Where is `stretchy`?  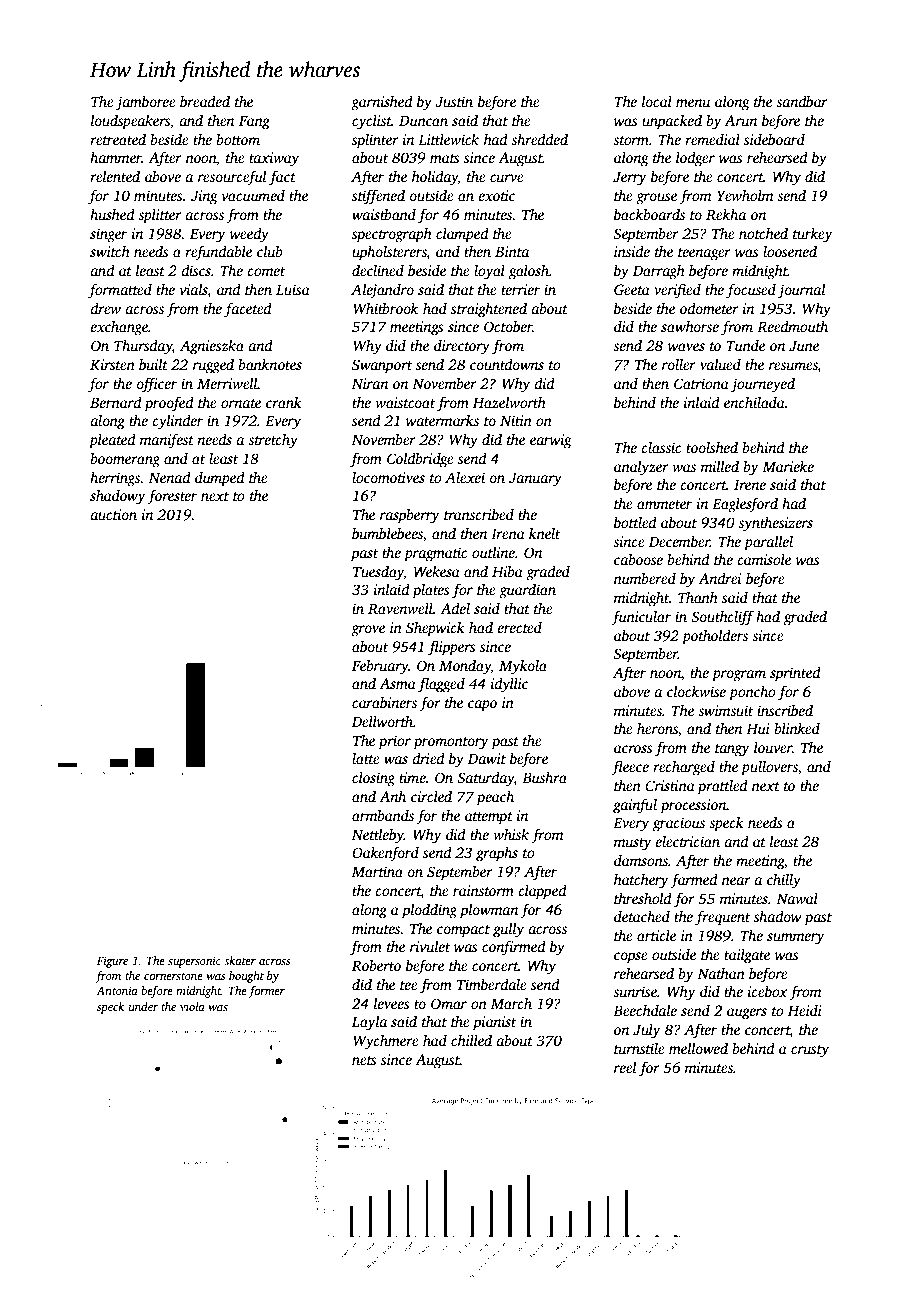 stretchy is located at coordinates (273, 441).
